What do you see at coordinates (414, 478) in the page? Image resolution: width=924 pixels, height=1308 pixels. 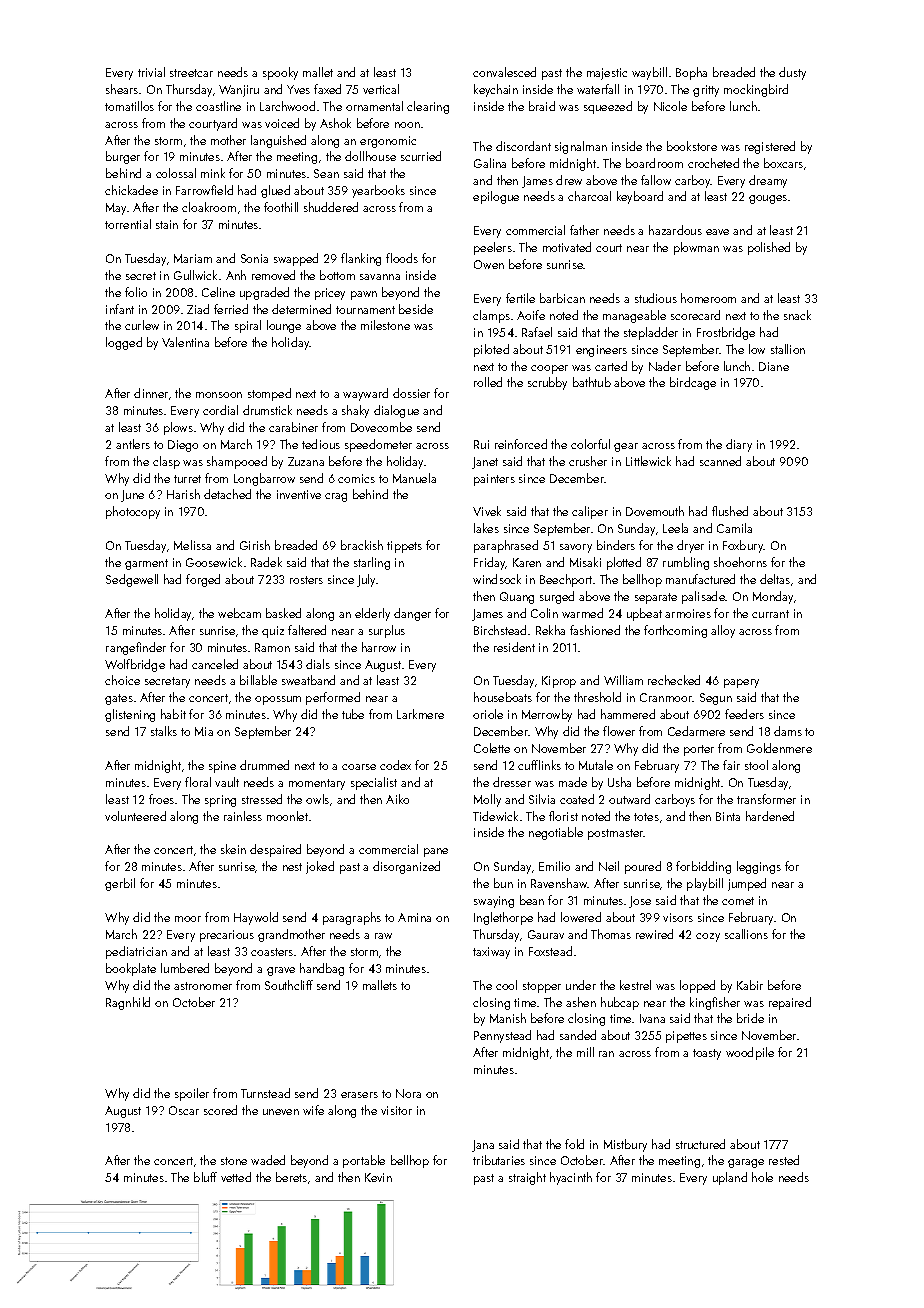 I see `Manuela` at bounding box center [414, 478].
